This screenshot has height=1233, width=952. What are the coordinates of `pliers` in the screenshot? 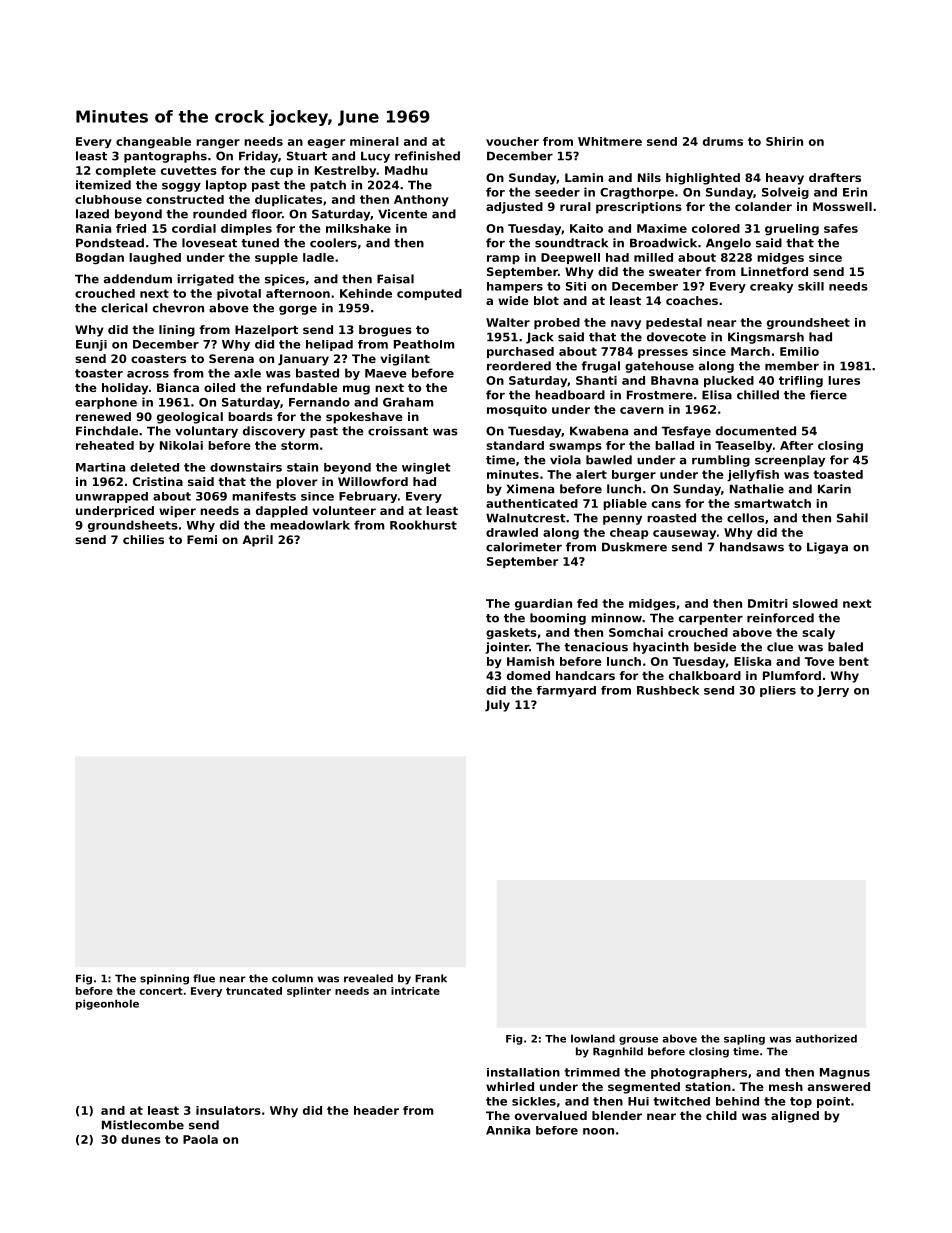 It's located at (778, 691).
